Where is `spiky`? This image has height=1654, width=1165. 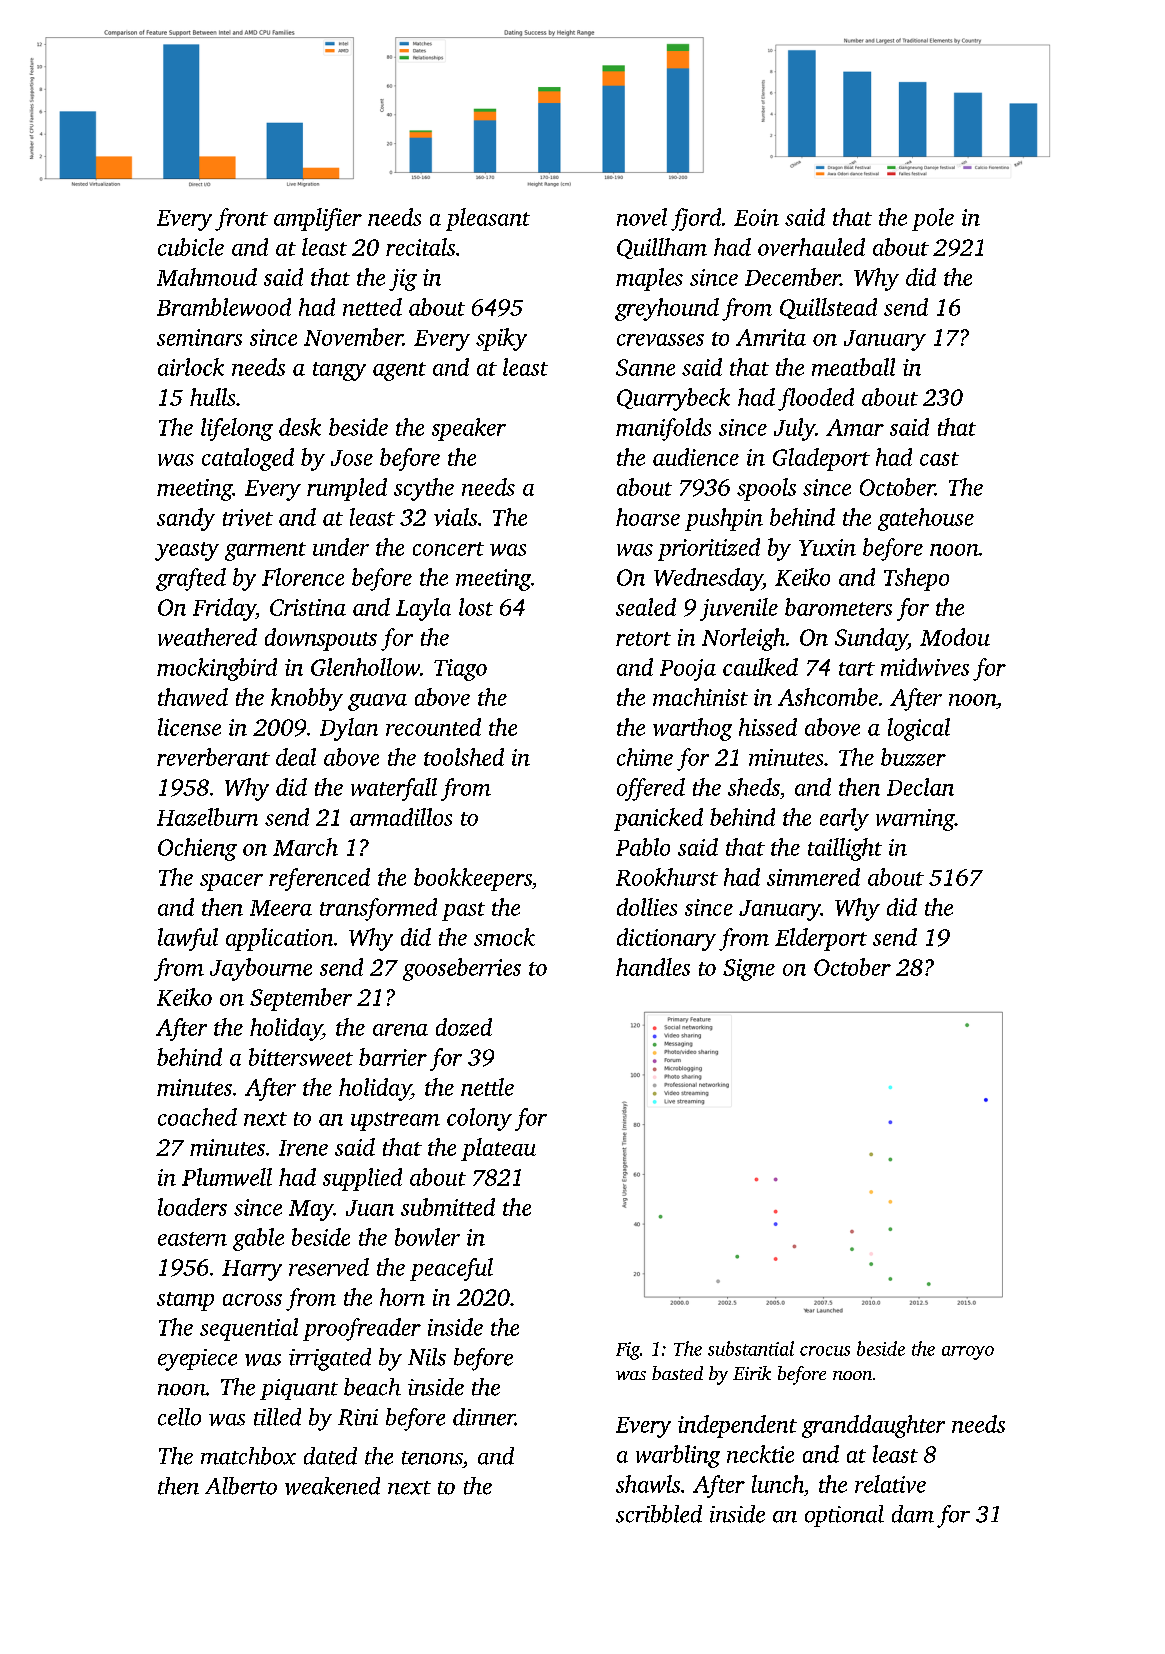
spiky is located at coordinates (501, 339).
